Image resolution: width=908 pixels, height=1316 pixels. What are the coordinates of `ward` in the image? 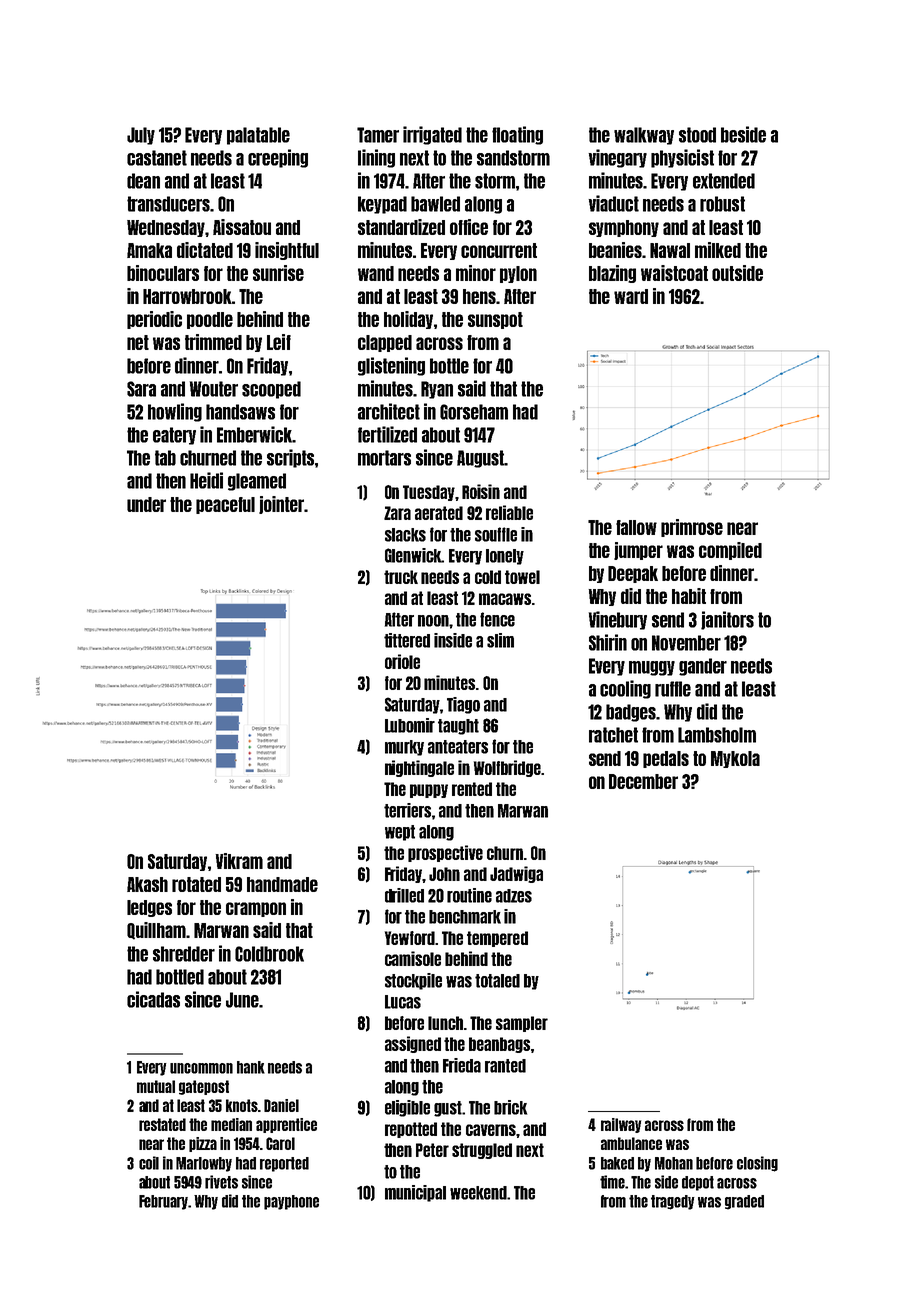 It's located at (631, 296).
